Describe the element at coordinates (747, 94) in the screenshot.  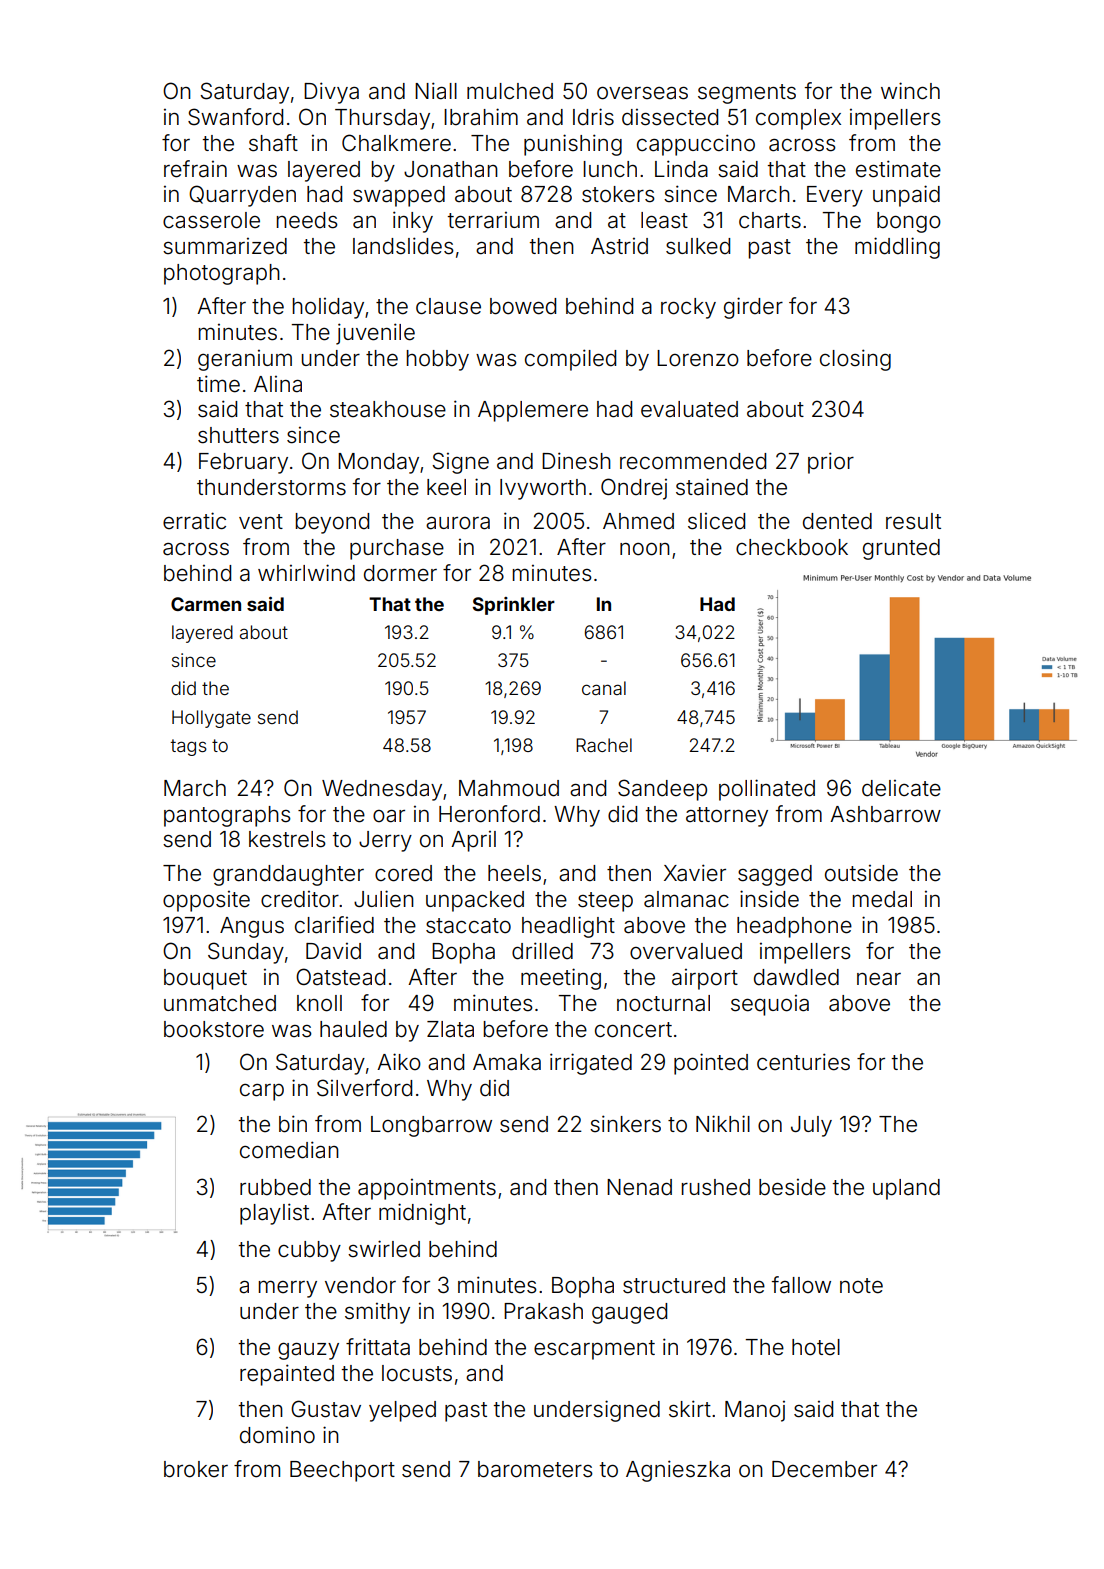
I see `segments` at that location.
